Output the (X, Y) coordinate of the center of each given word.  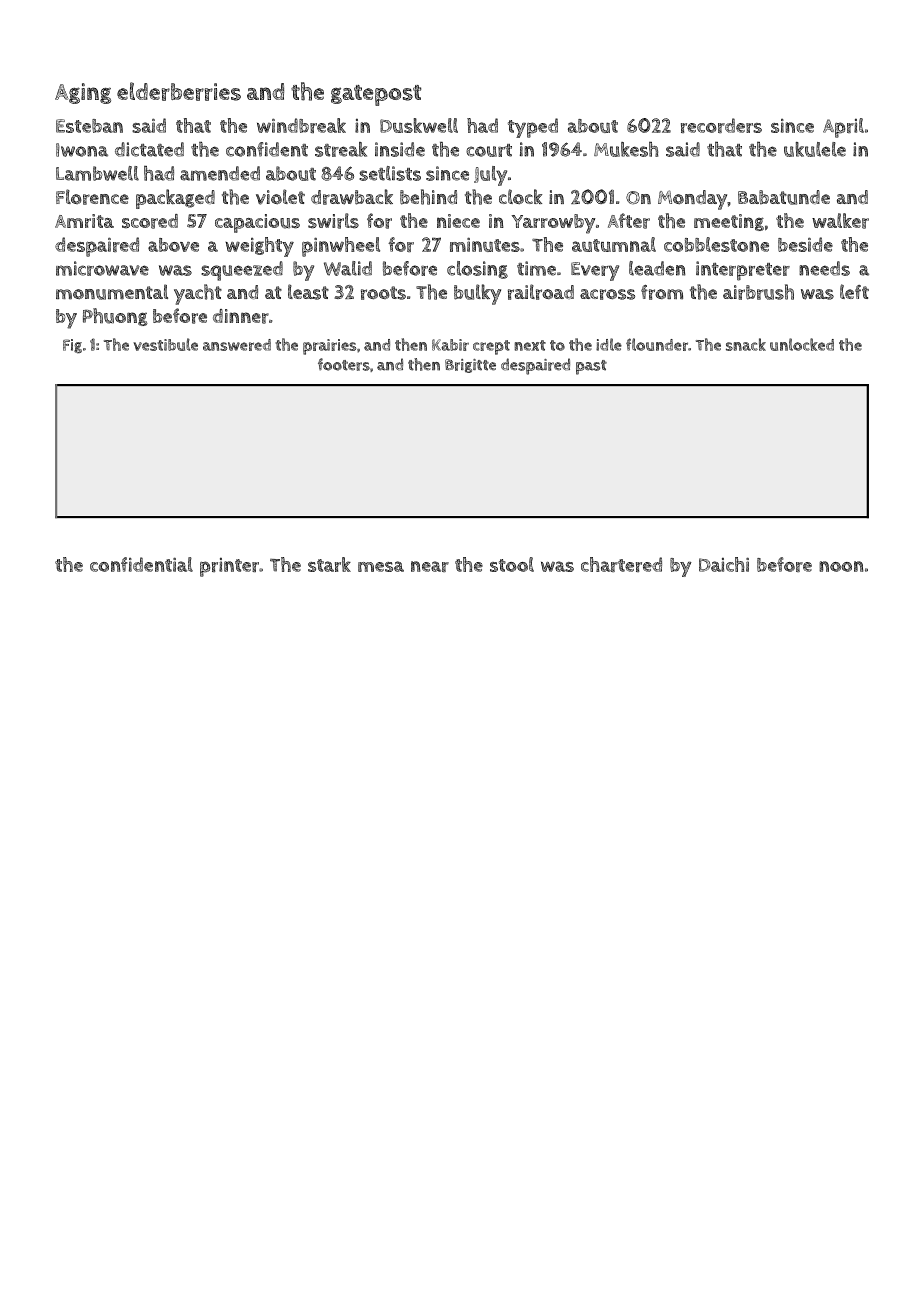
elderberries (179, 91)
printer (229, 567)
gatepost (376, 95)
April (843, 128)
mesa (381, 566)
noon (841, 566)
